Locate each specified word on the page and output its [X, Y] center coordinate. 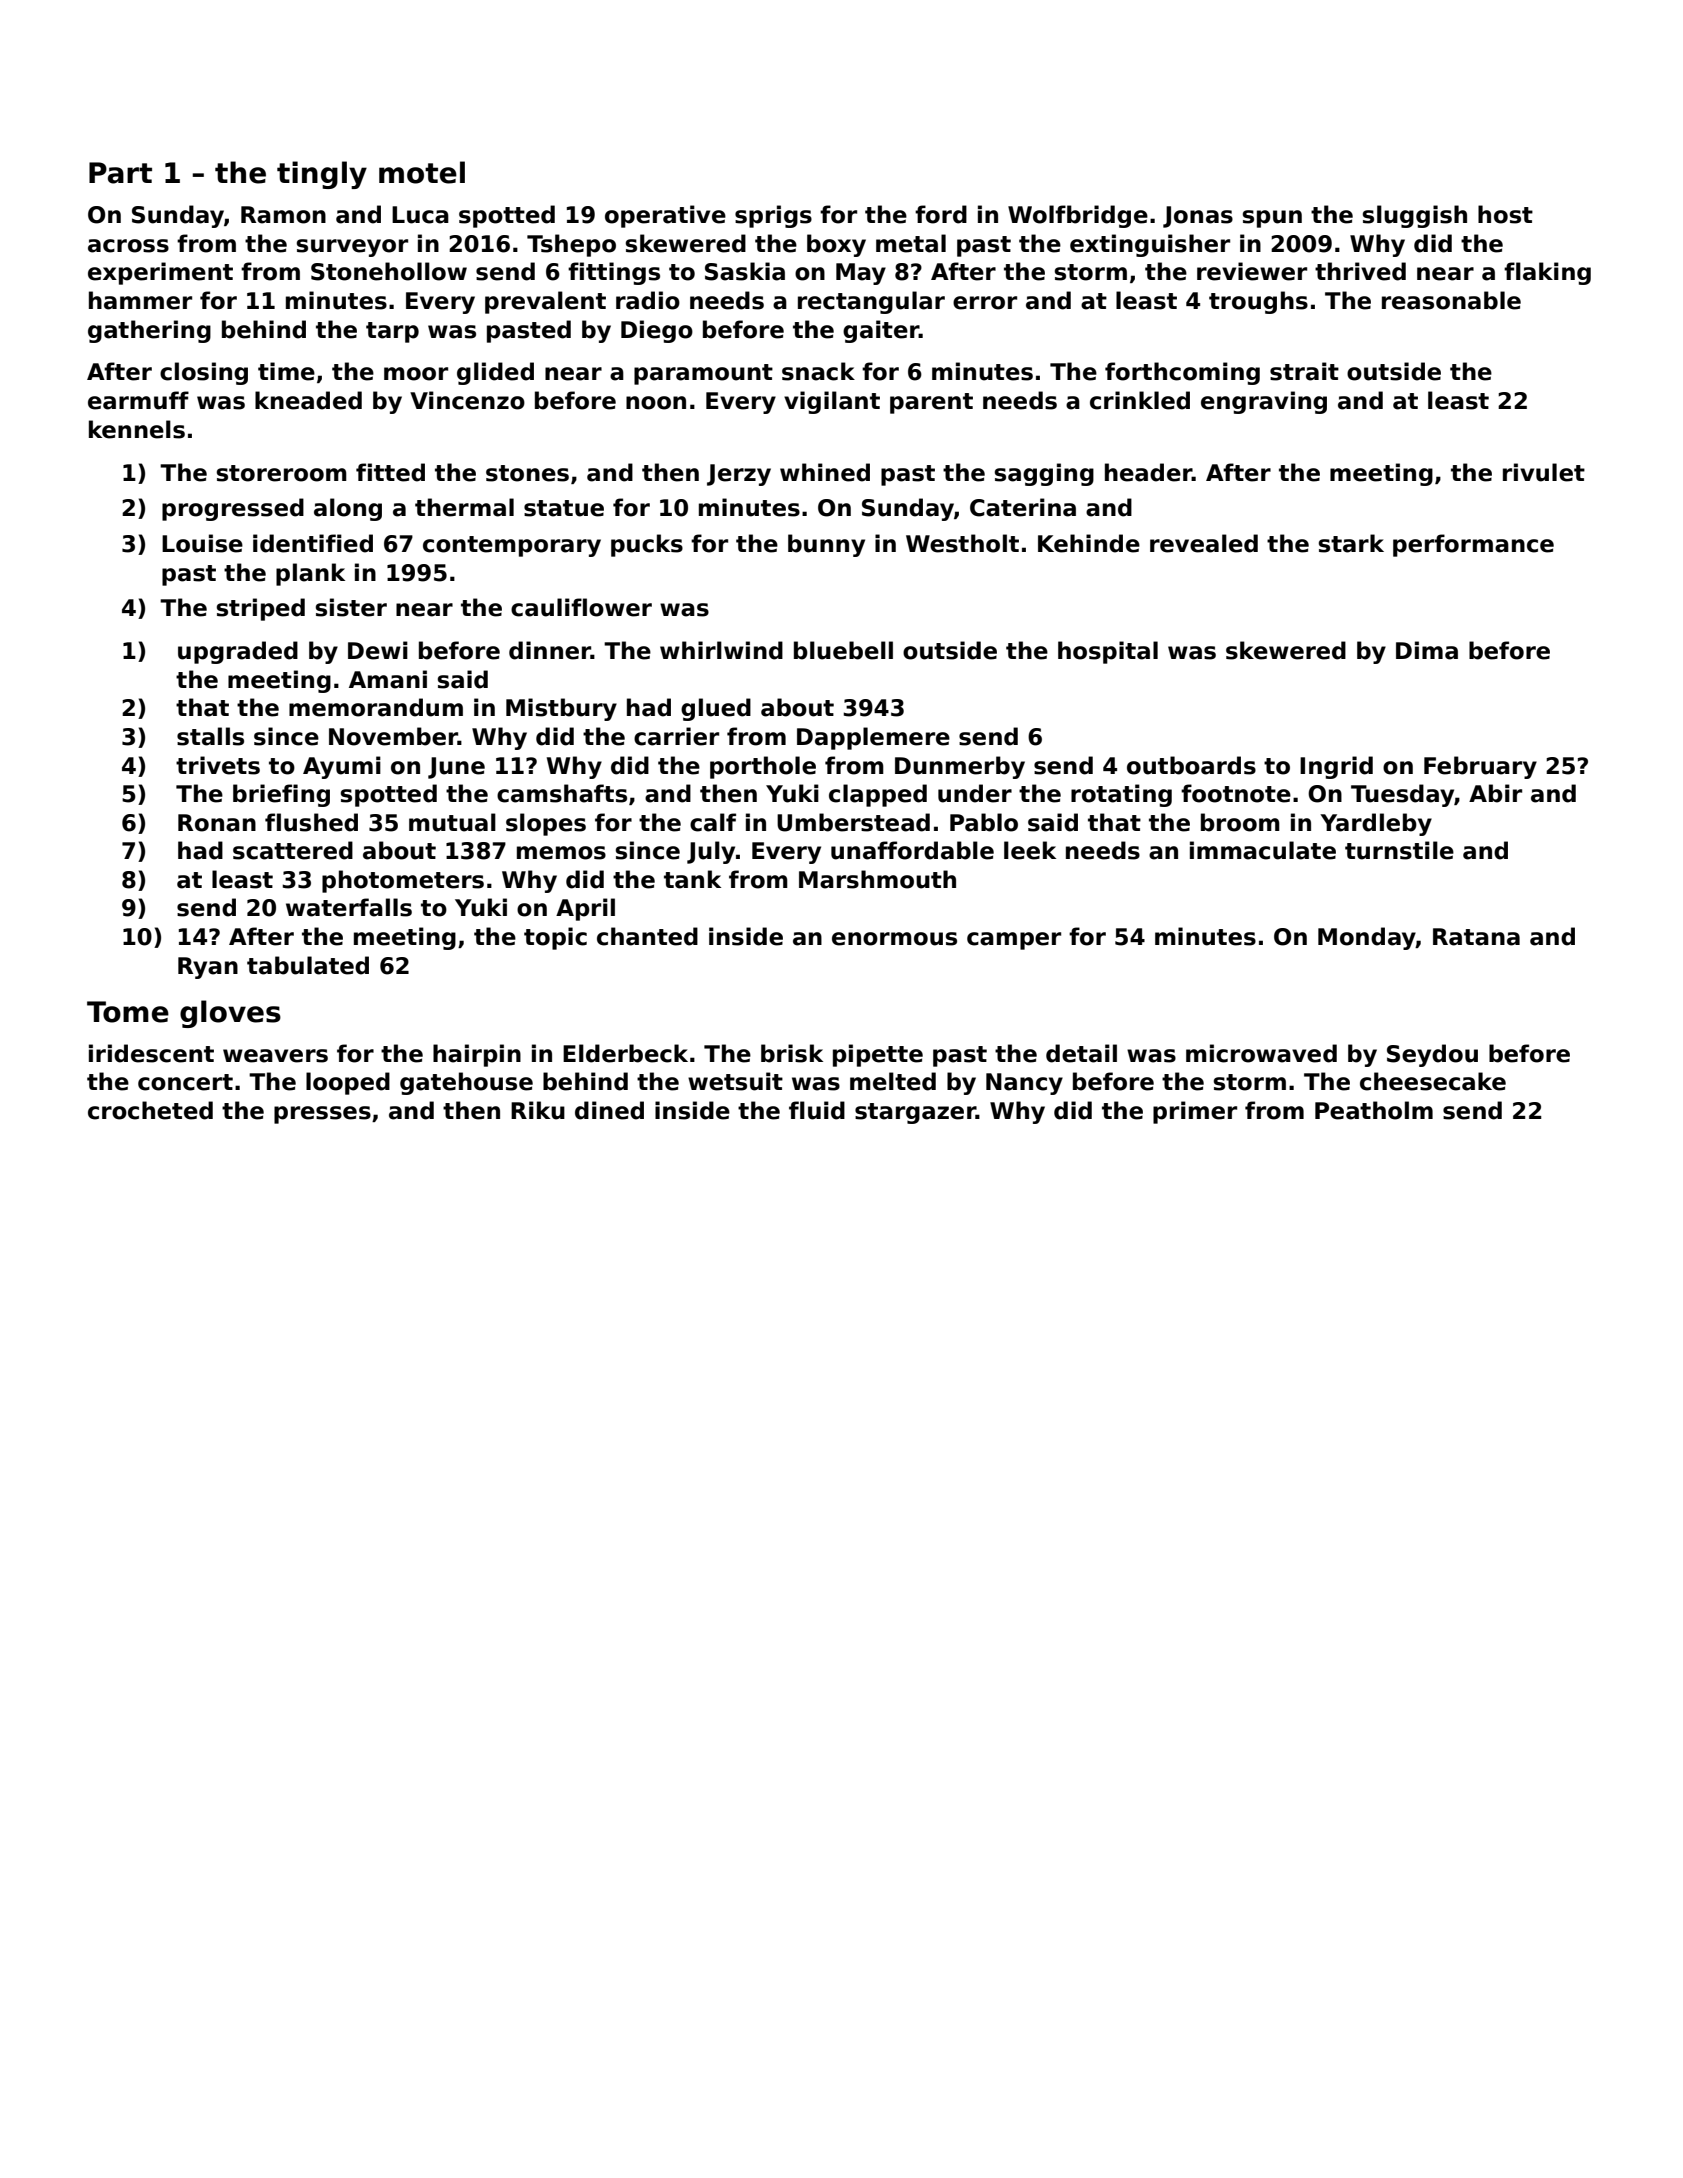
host [1505, 214]
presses [322, 1115]
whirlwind [721, 650]
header [1148, 472]
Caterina [1023, 507]
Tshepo [571, 245]
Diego [657, 331]
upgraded [238, 652]
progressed [233, 509]
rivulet [1544, 472]
